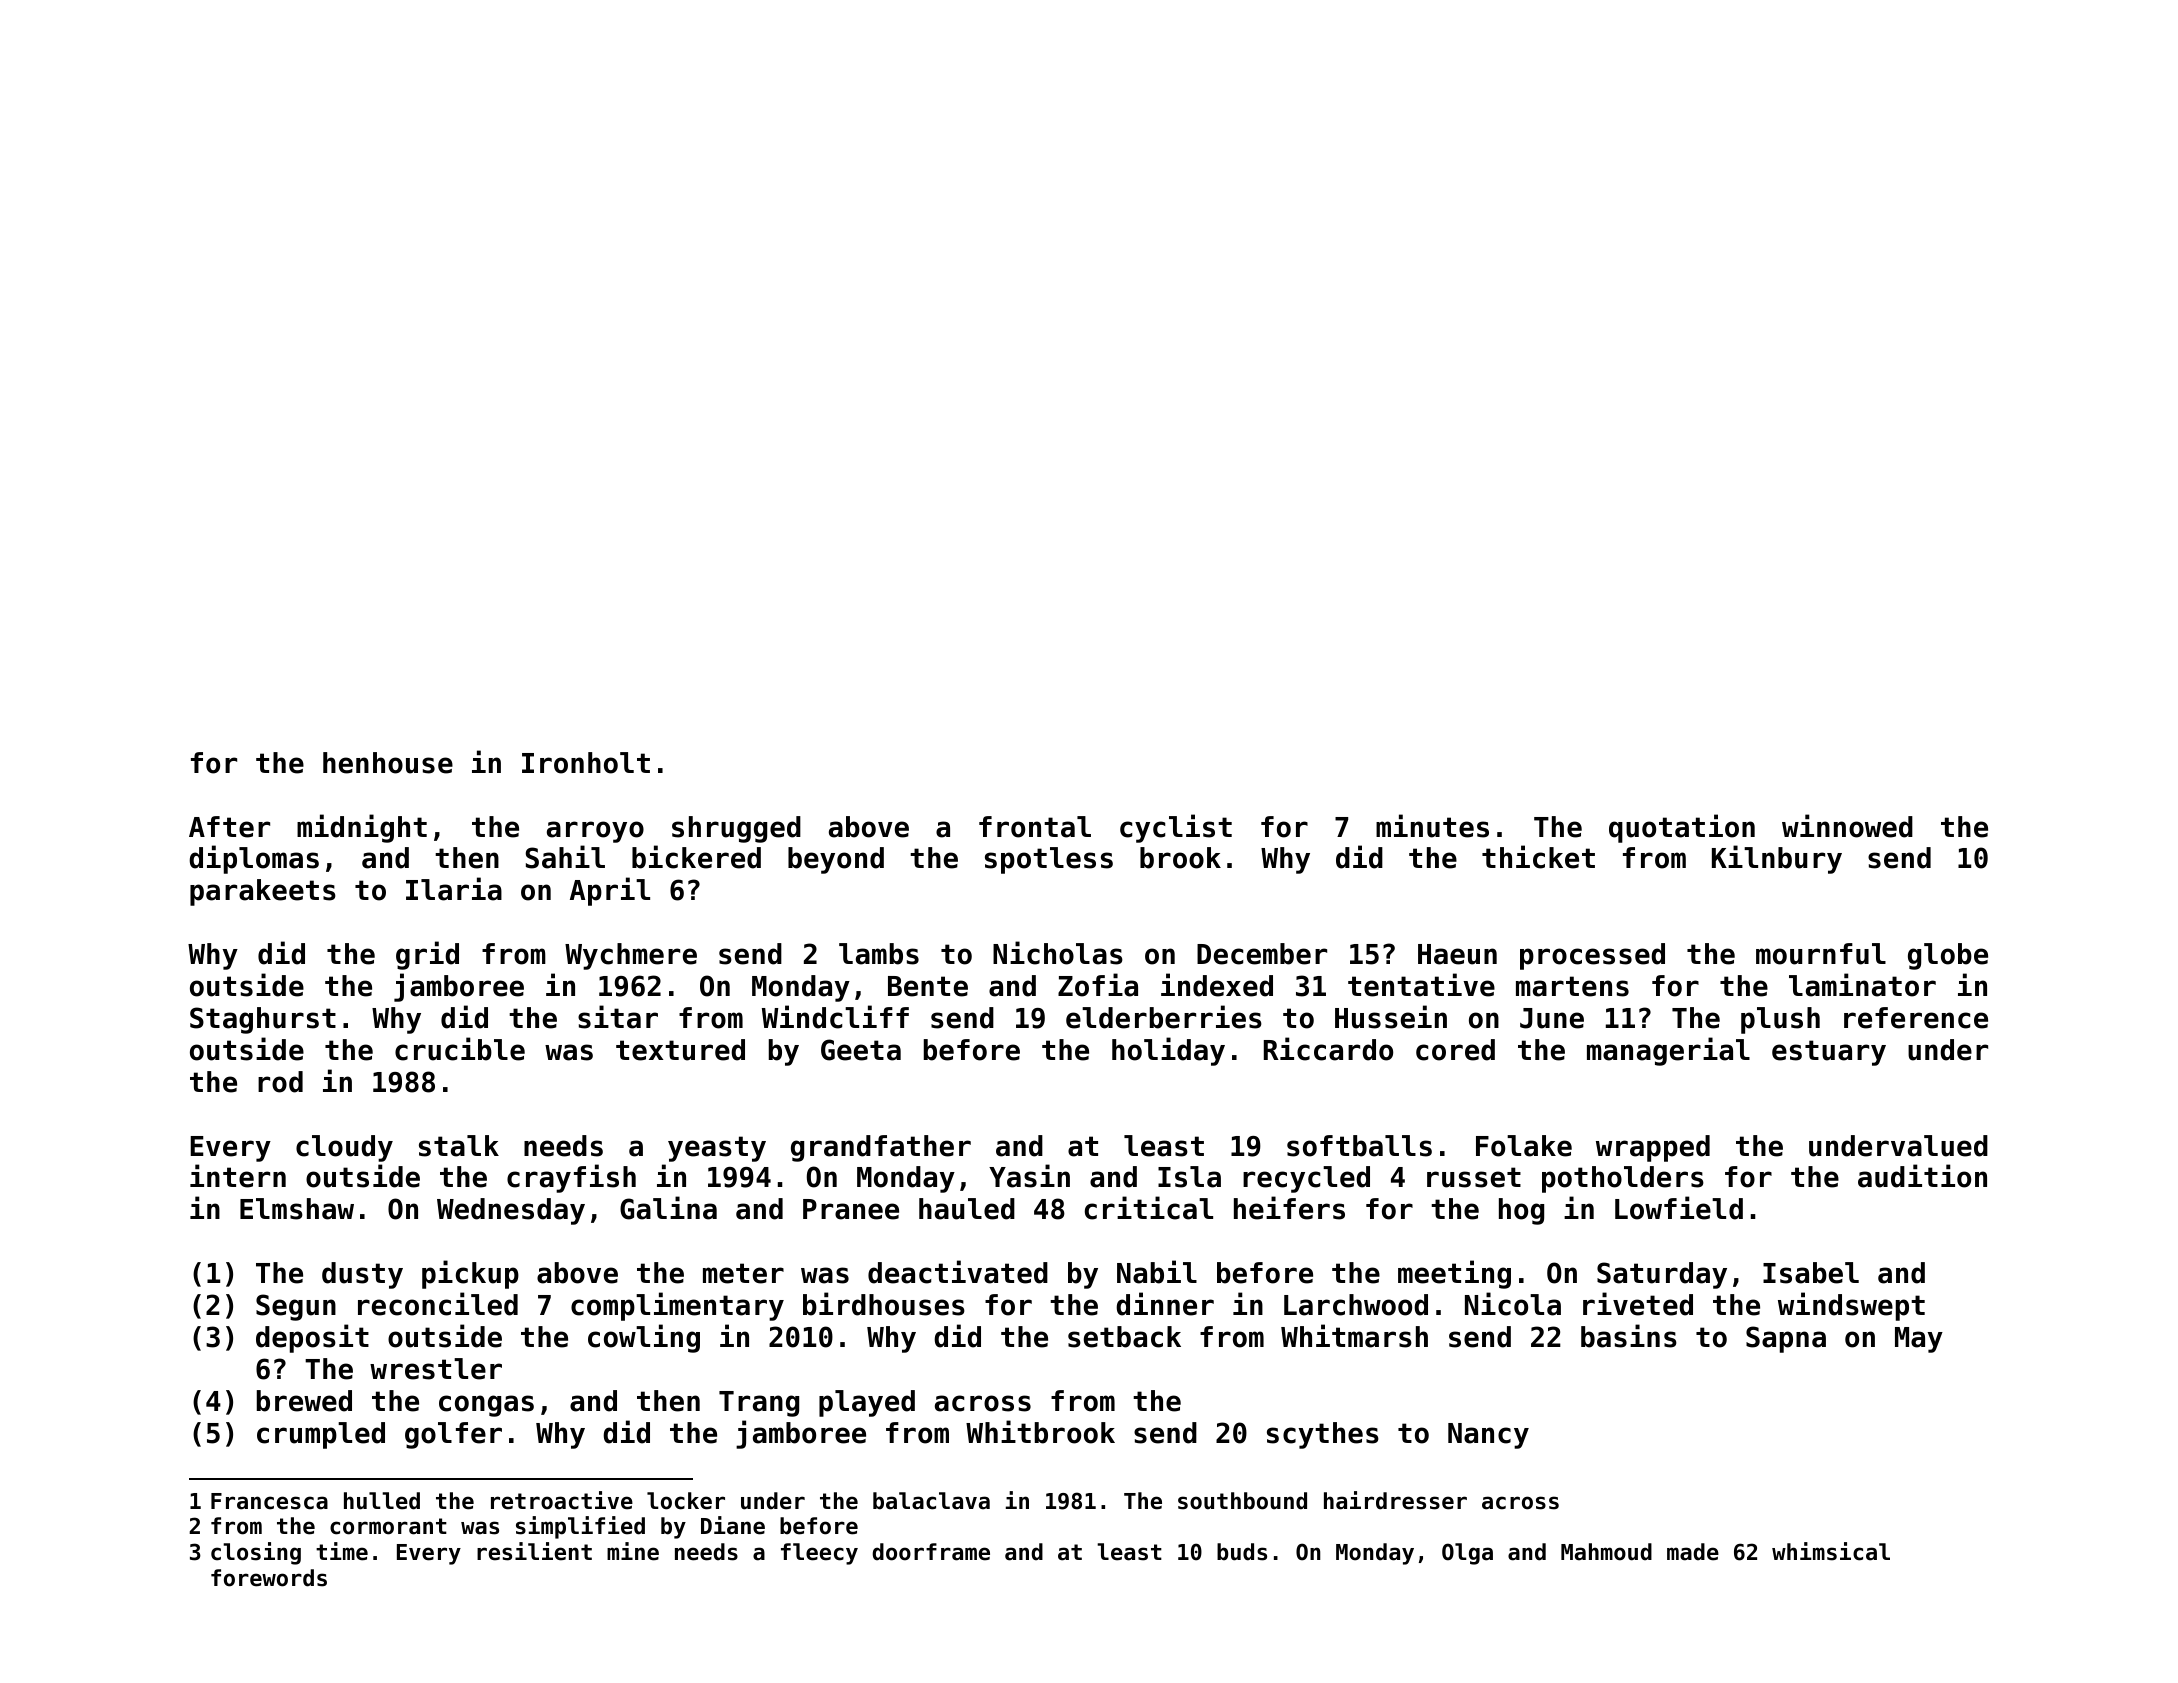 The width and height of the document is (2178, 1683). I want to click on Nabil, so click(1157, 1272).
